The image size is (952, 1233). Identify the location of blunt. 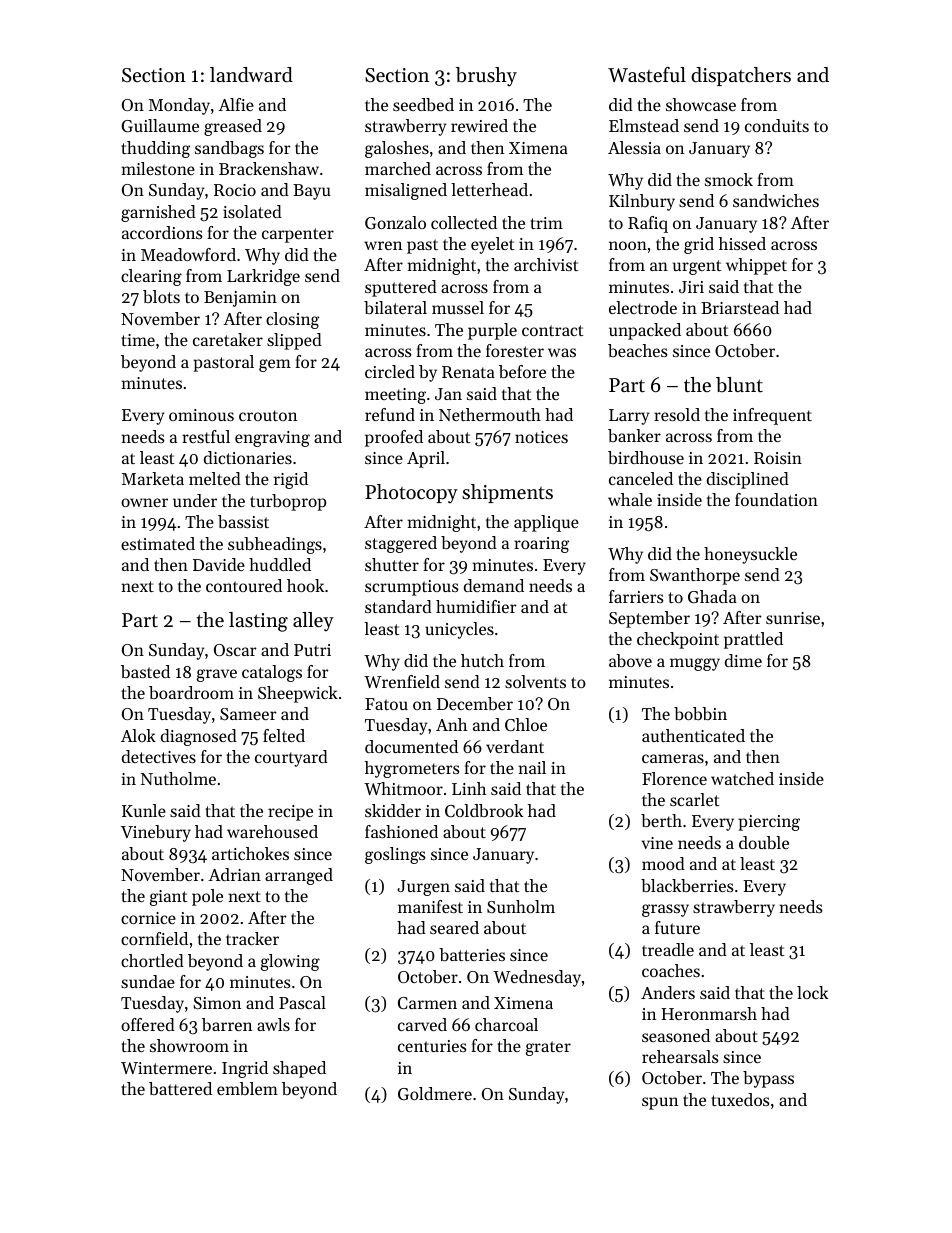
(739, 385).
